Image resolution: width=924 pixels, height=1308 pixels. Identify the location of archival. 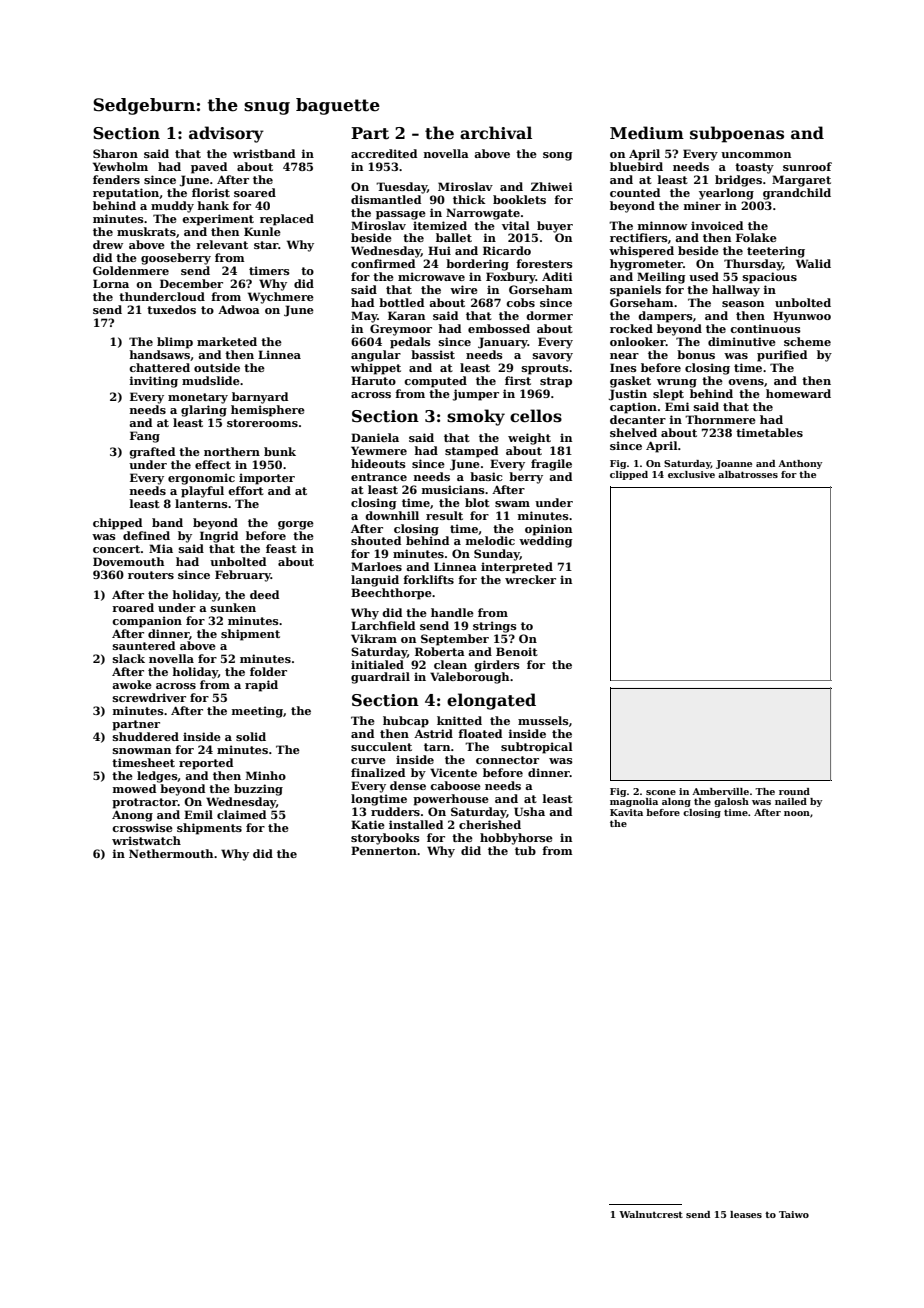
(496, 133).
